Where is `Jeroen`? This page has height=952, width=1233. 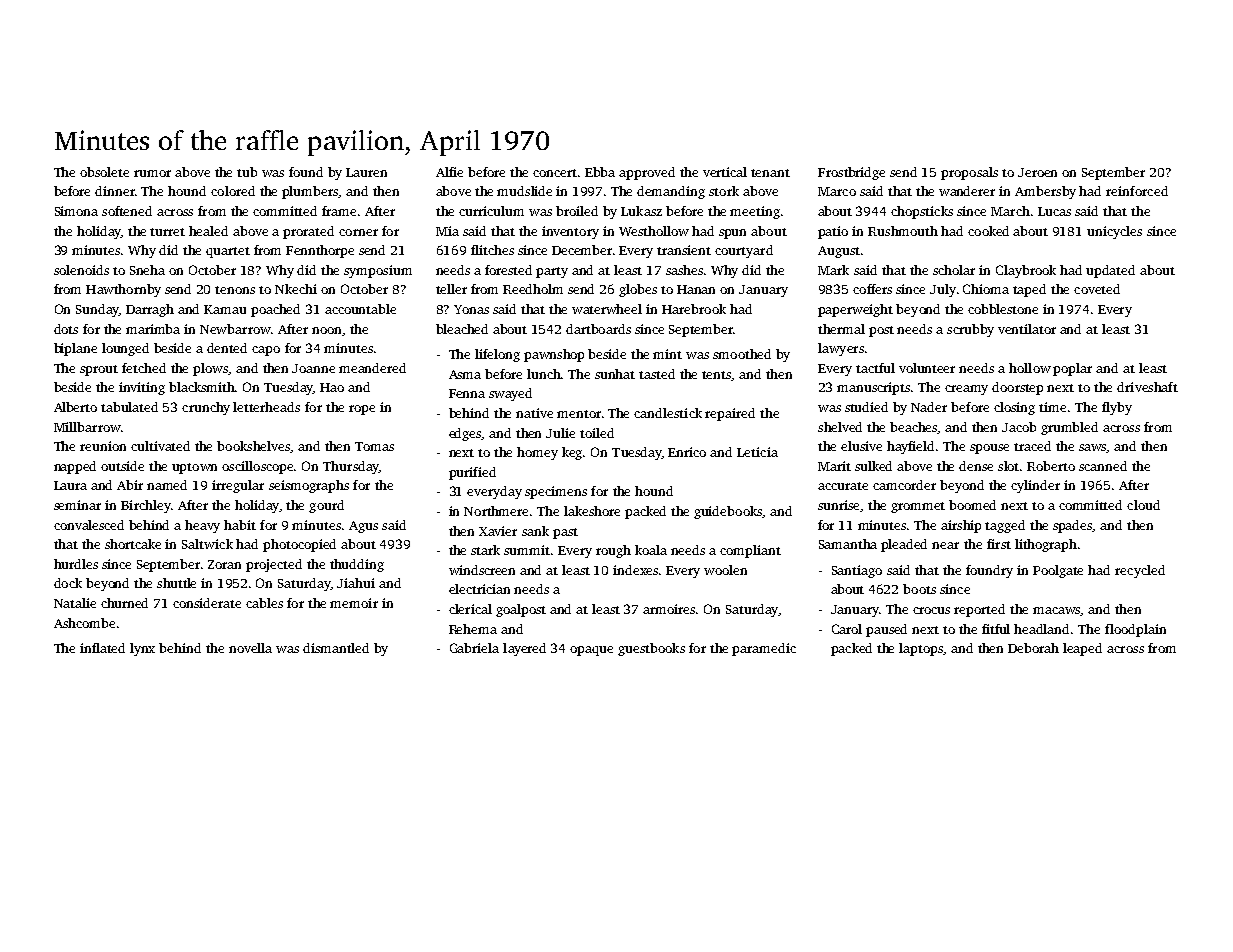 Jeroen is located at coordinates (1037, 172).
